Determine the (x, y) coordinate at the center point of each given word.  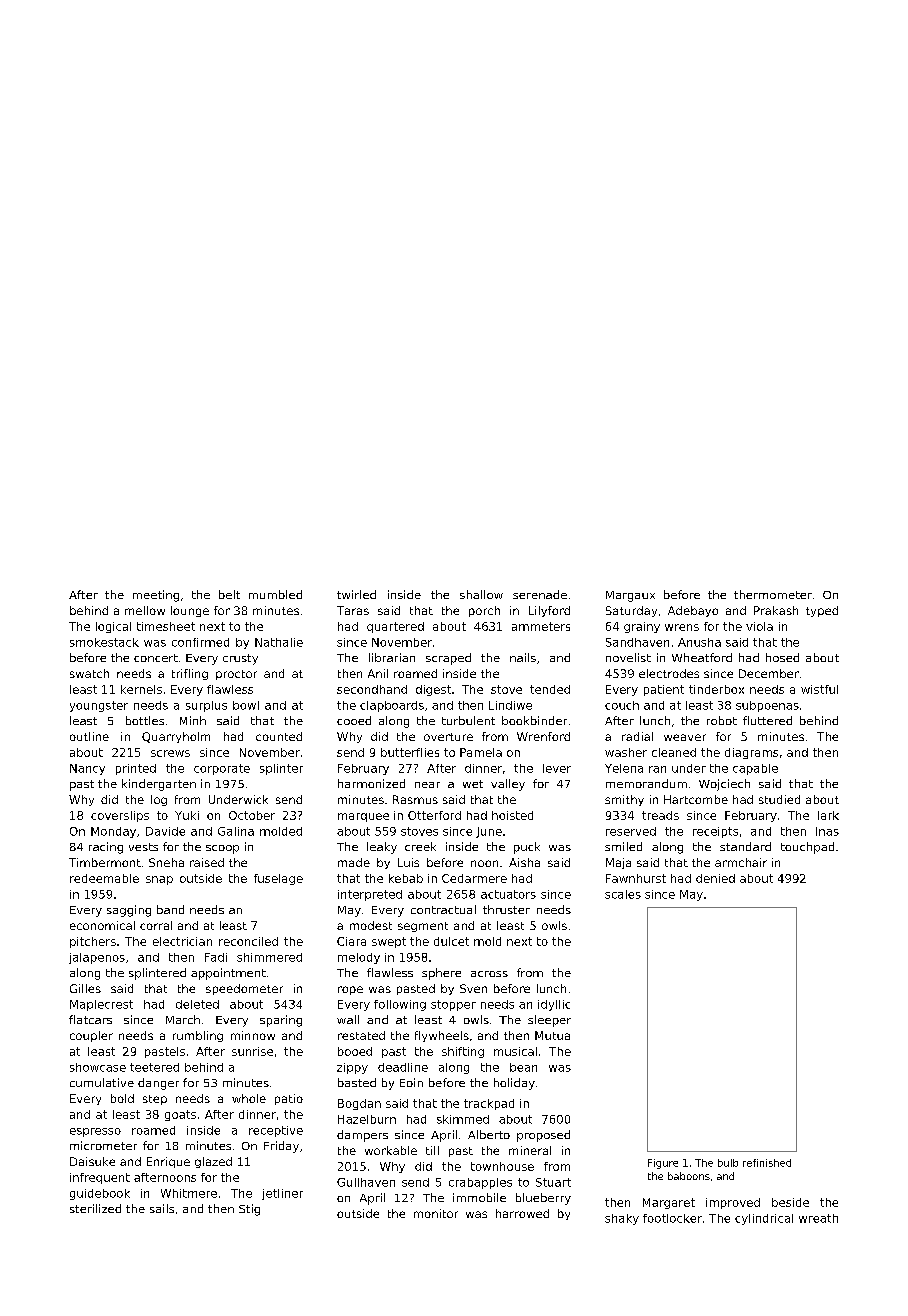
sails (162, 1208)
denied (715, 878)
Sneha (166, 862)
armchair (741, 862)
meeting (156, 596)
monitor (436, 1213)
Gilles (85, 988)
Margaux (630, 596)
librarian (392, 657)
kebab (406, 878)
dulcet (451, 941)
